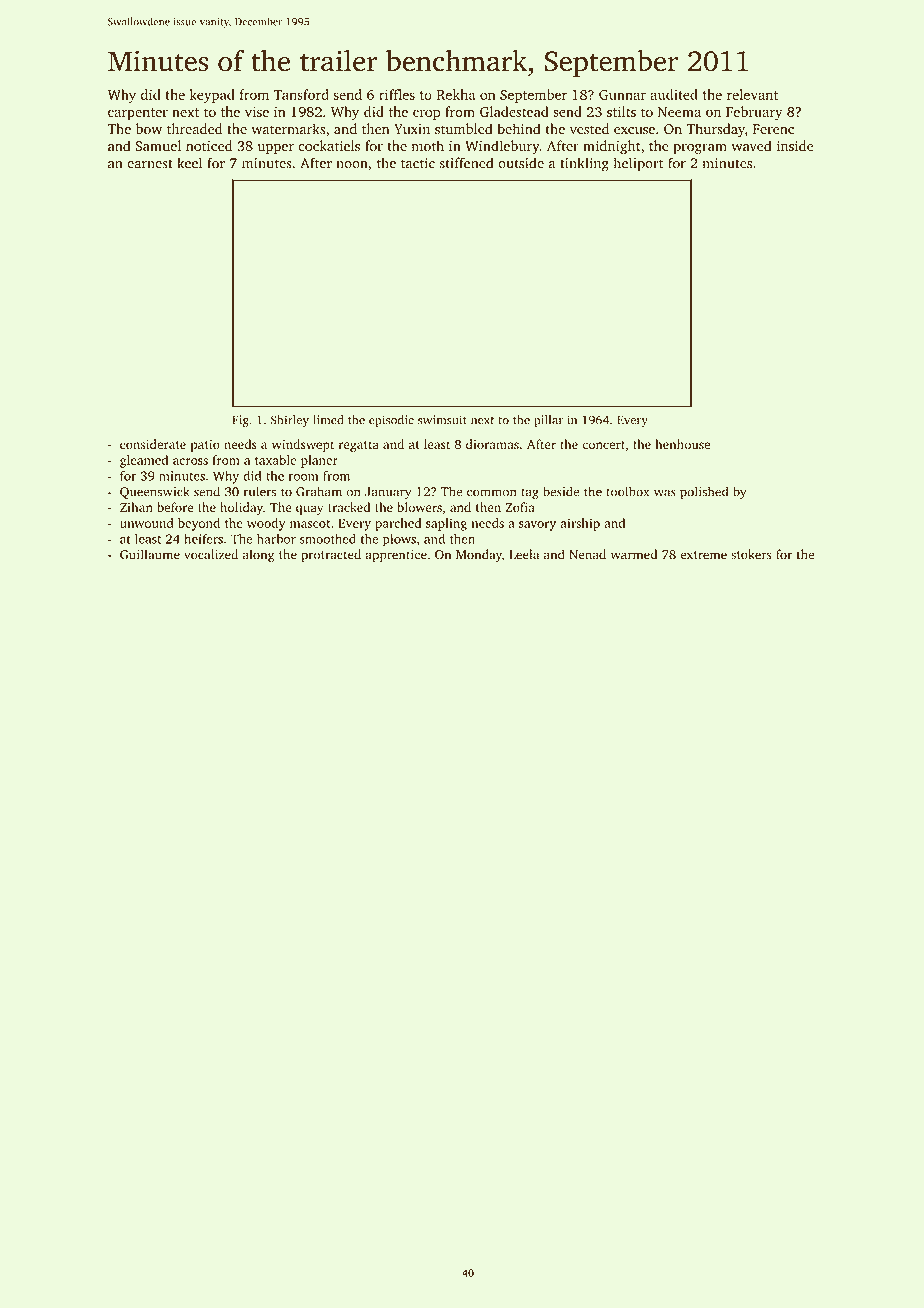  Describe the element at coordinates (638, 164) in the screenshot. I see `heliport` at that location.
